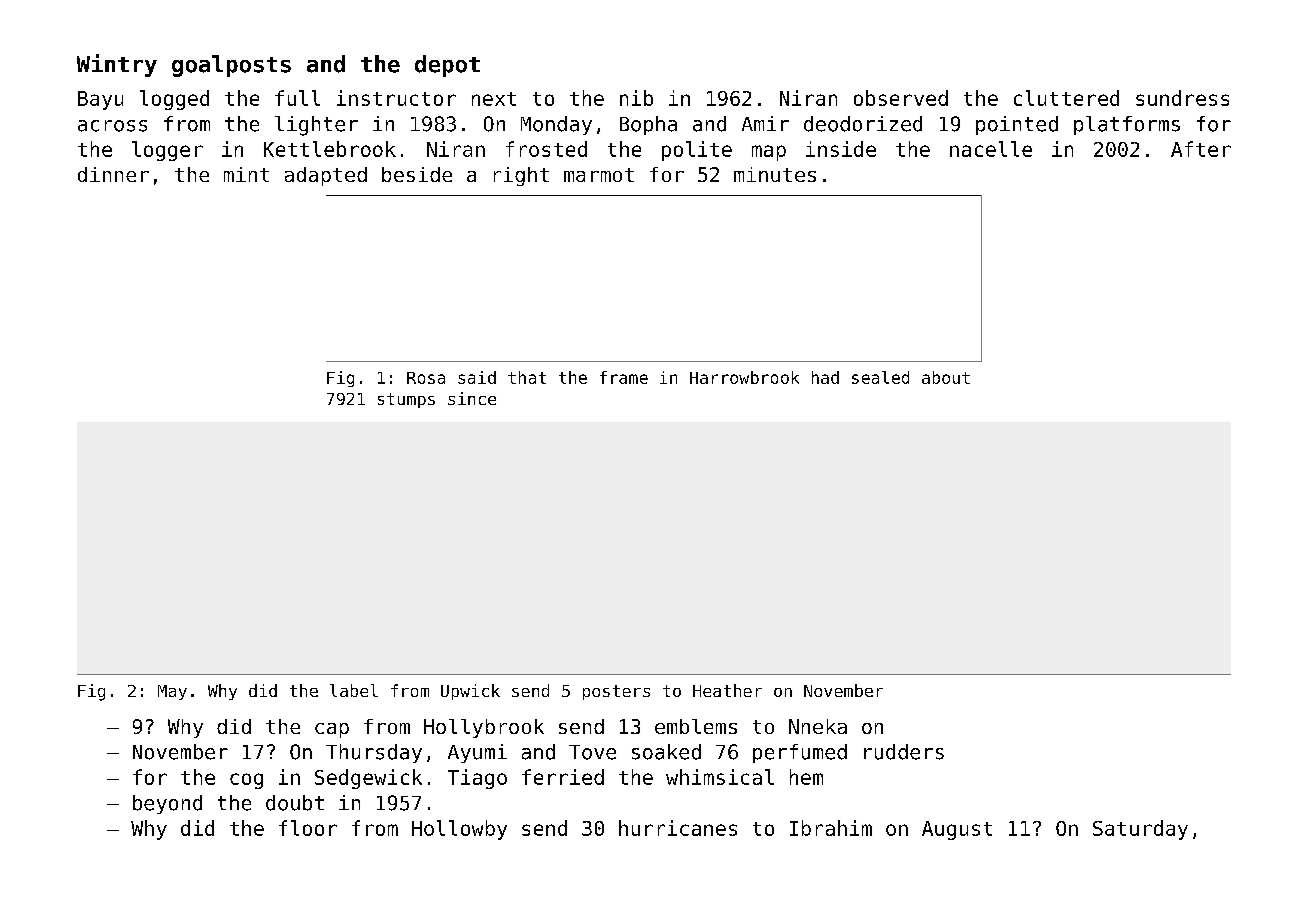 The image size is (1308, 924). Describe the element at coordinates (727, 690) in the screenshot. I see `Heather` at that location.
